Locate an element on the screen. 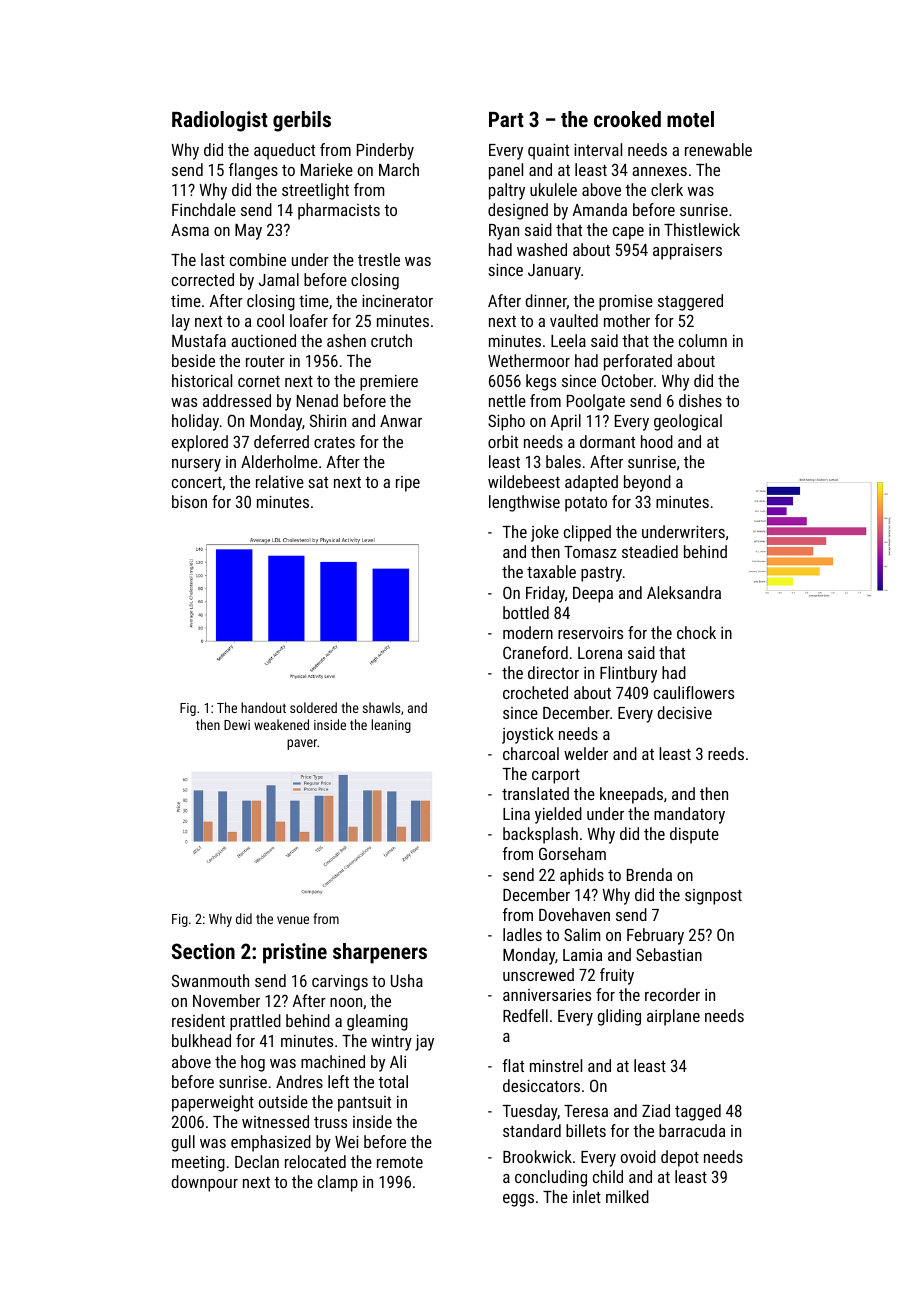 This screenshot has width=924, height=1311. eggs is located at coordinates (518, 1200).
